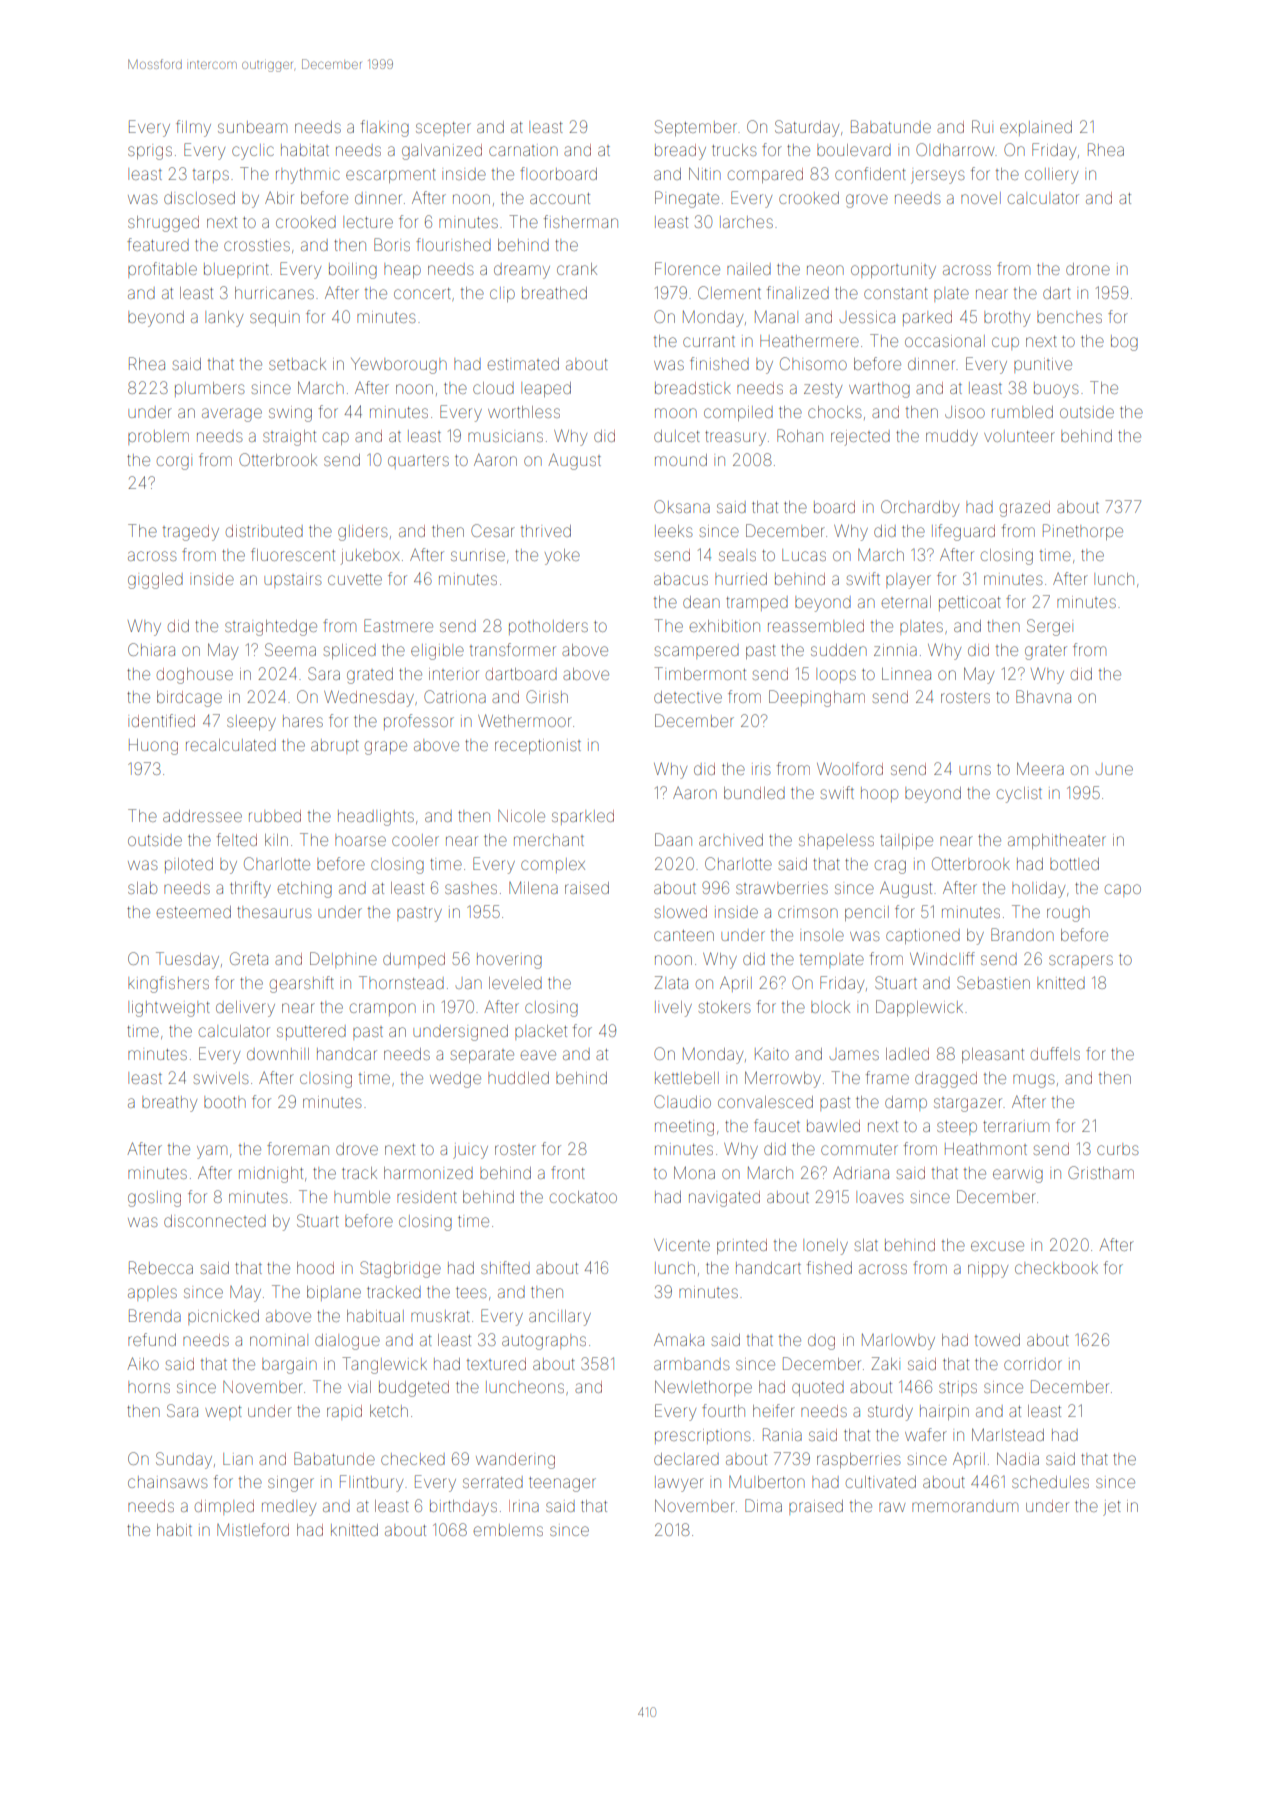  I want to click on explained, so click(1036, 128).
